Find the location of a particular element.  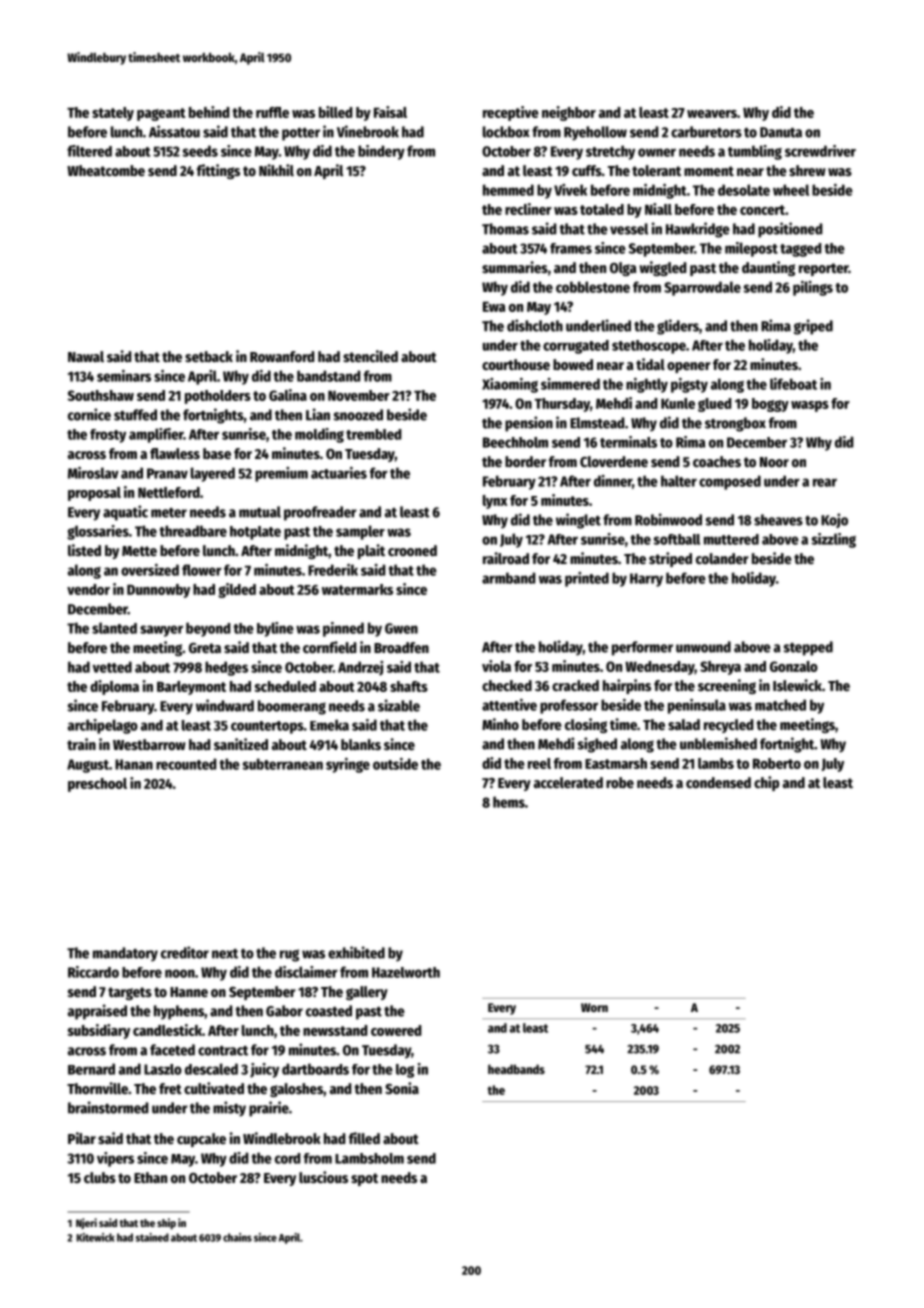

Greta is located at coordinates (205, 648).
